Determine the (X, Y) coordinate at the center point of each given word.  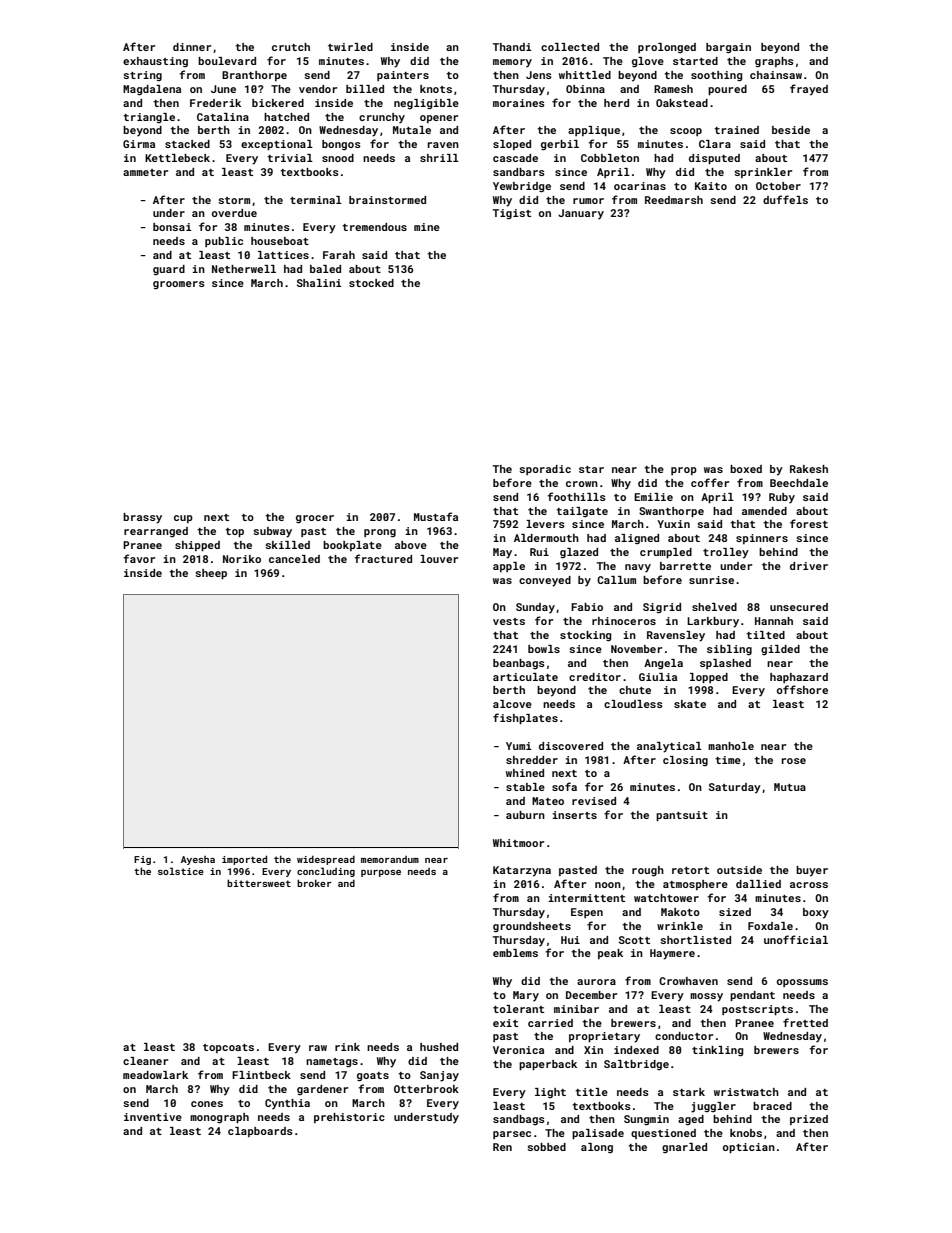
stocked (371, 283)
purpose (381, 873)
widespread (326, 860)
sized (735, 912)
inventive (153, 1117)
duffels (785, 199)
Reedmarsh (674, 200)
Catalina (223, 117)
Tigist (512, 214)
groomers (179, 285)
